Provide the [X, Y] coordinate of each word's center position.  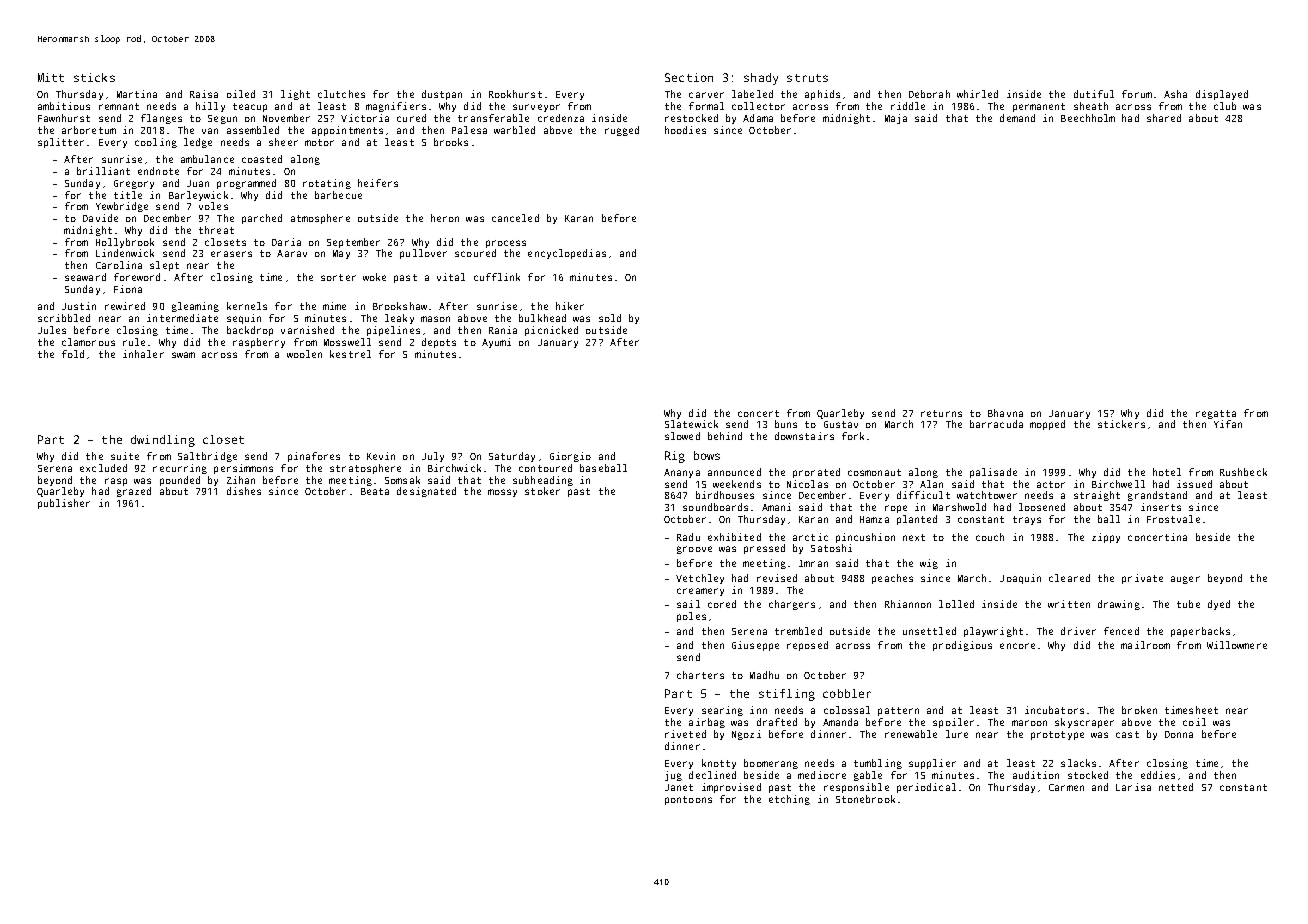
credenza [561, 118]
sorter [338, 277]
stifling [787, 695]
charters [700, 675]
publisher [64, 504]
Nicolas [807, 484]
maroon [1029, 723]
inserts [1161, 507]
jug [673, 776]
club [1225, 106]
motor [319, 142]
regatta [1216, 414]
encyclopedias [567, 254]
